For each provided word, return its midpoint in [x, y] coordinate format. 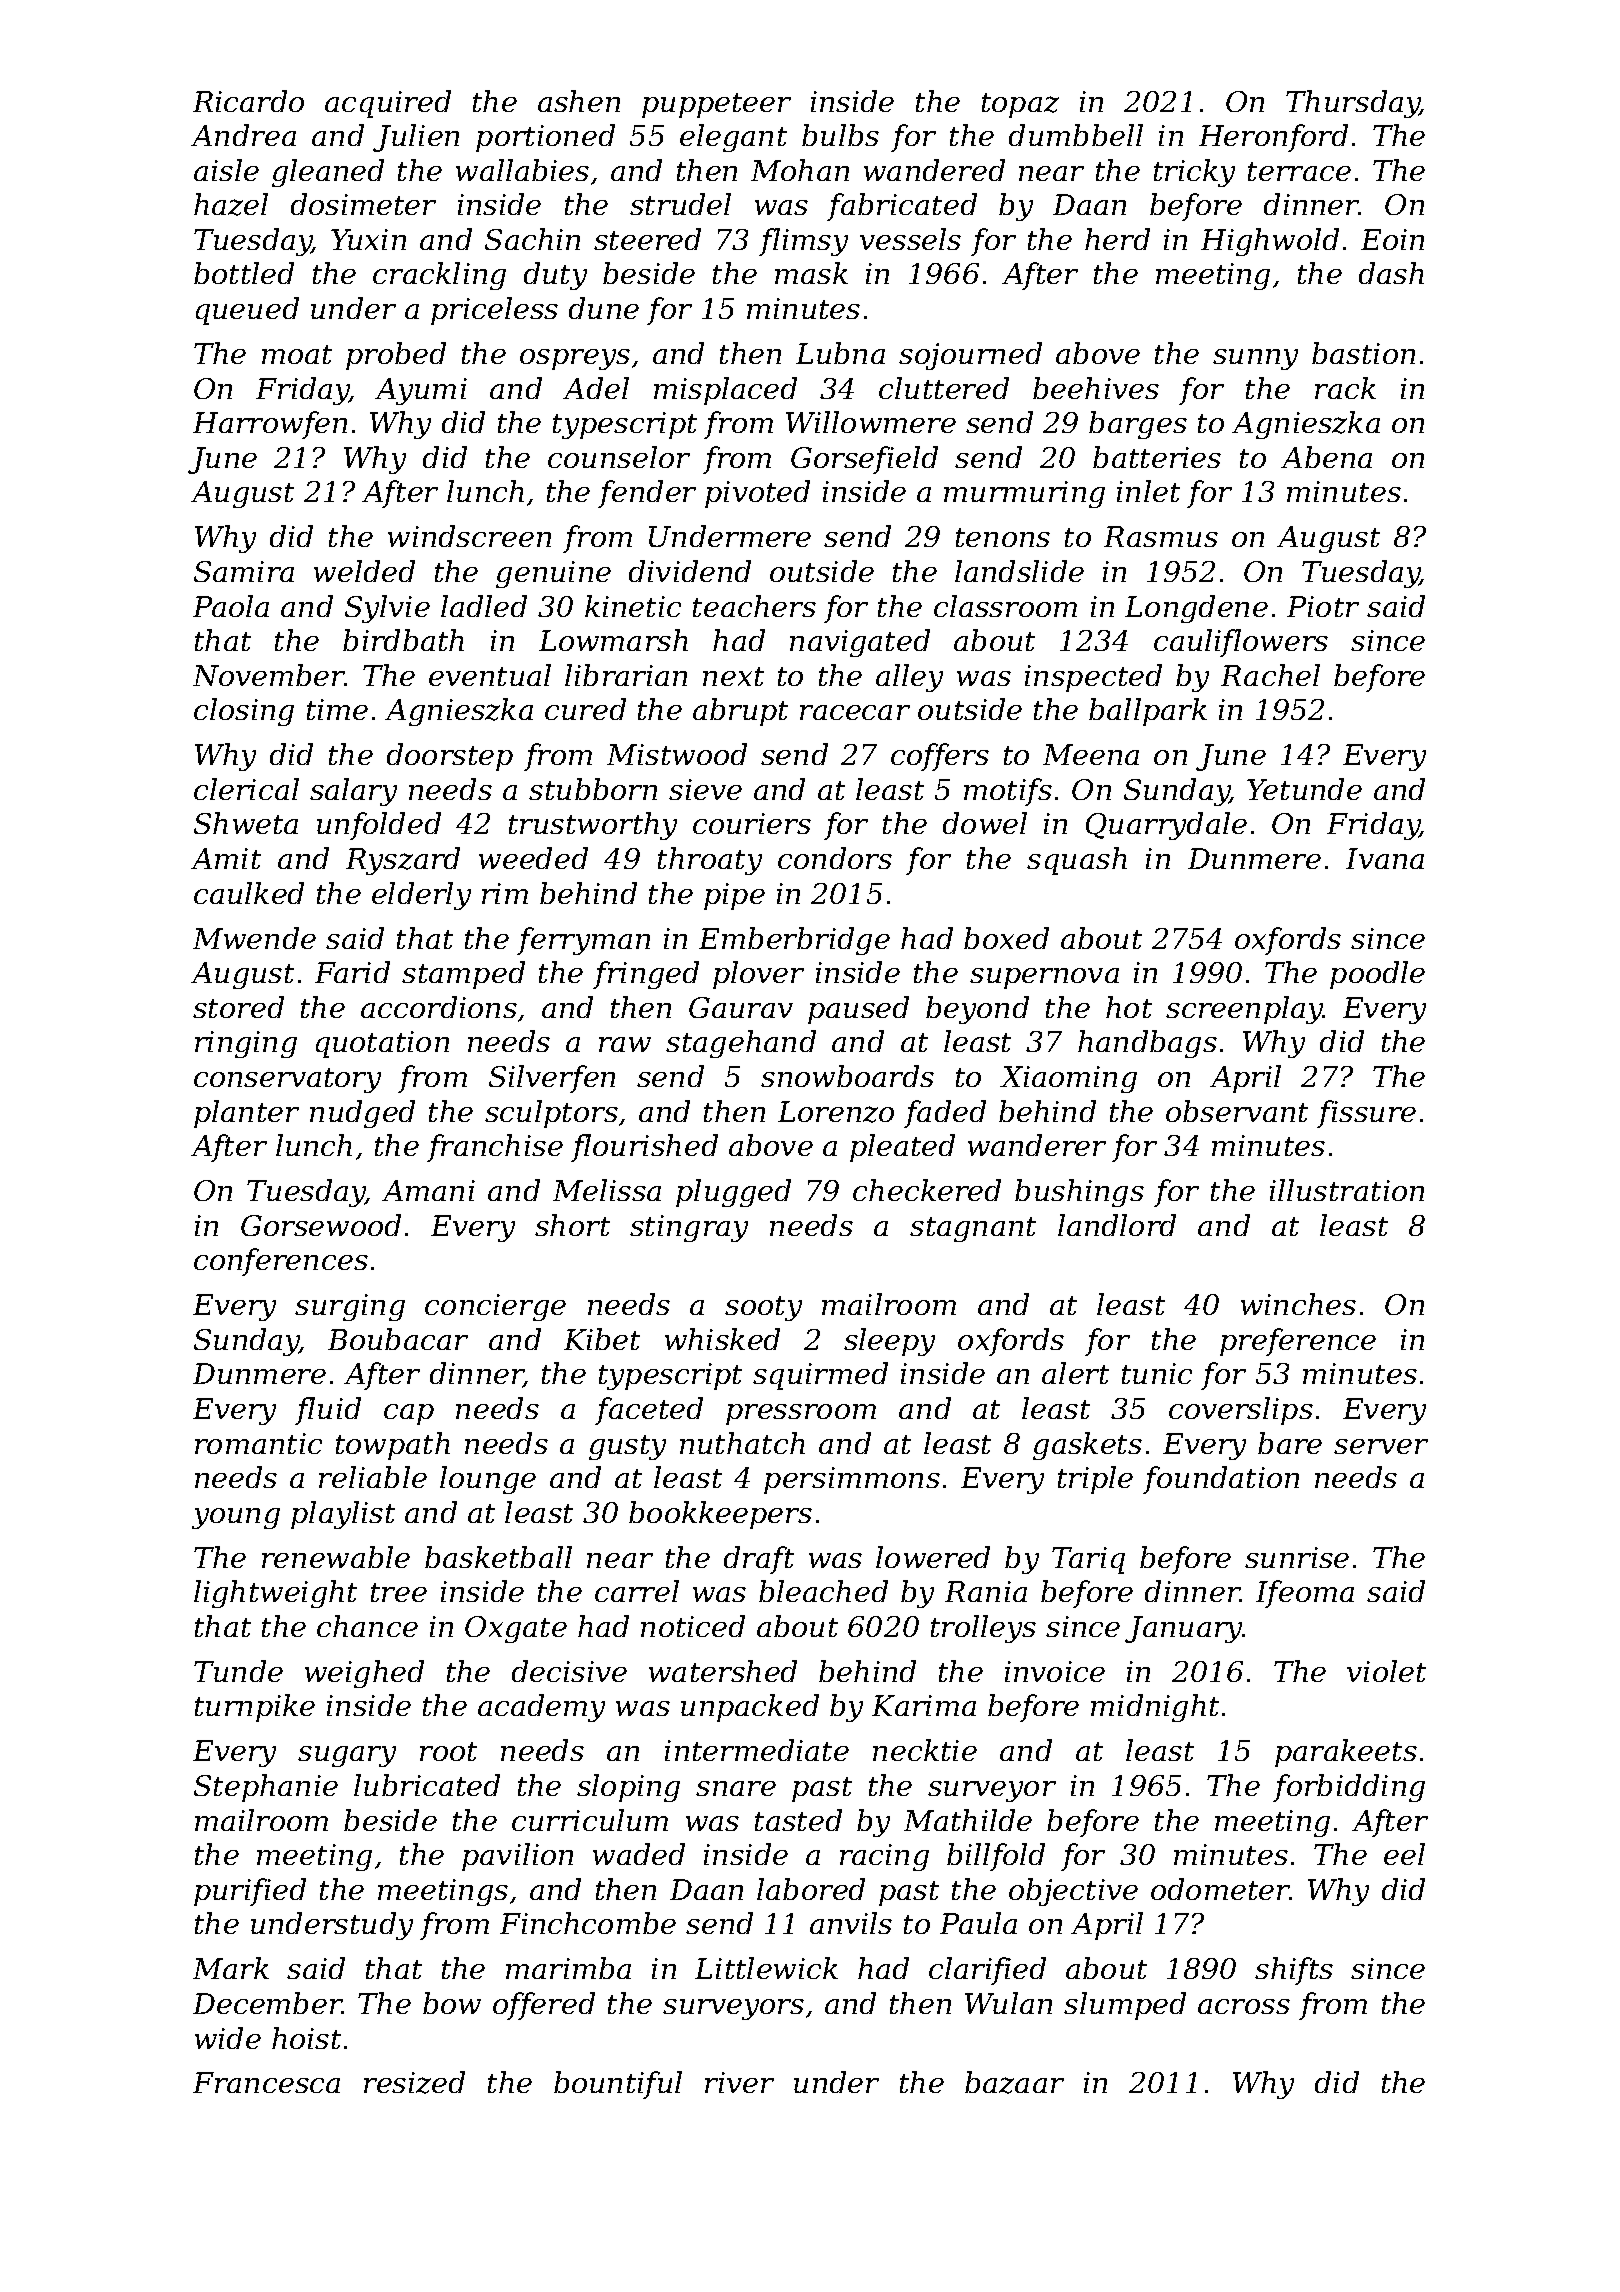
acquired [388, 104]
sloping [628, 1788]
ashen [579, 101]
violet [1386, 1671]
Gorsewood [321, 1225]
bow [452, 2003]
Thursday [1353, 104]
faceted [649, 1411]
